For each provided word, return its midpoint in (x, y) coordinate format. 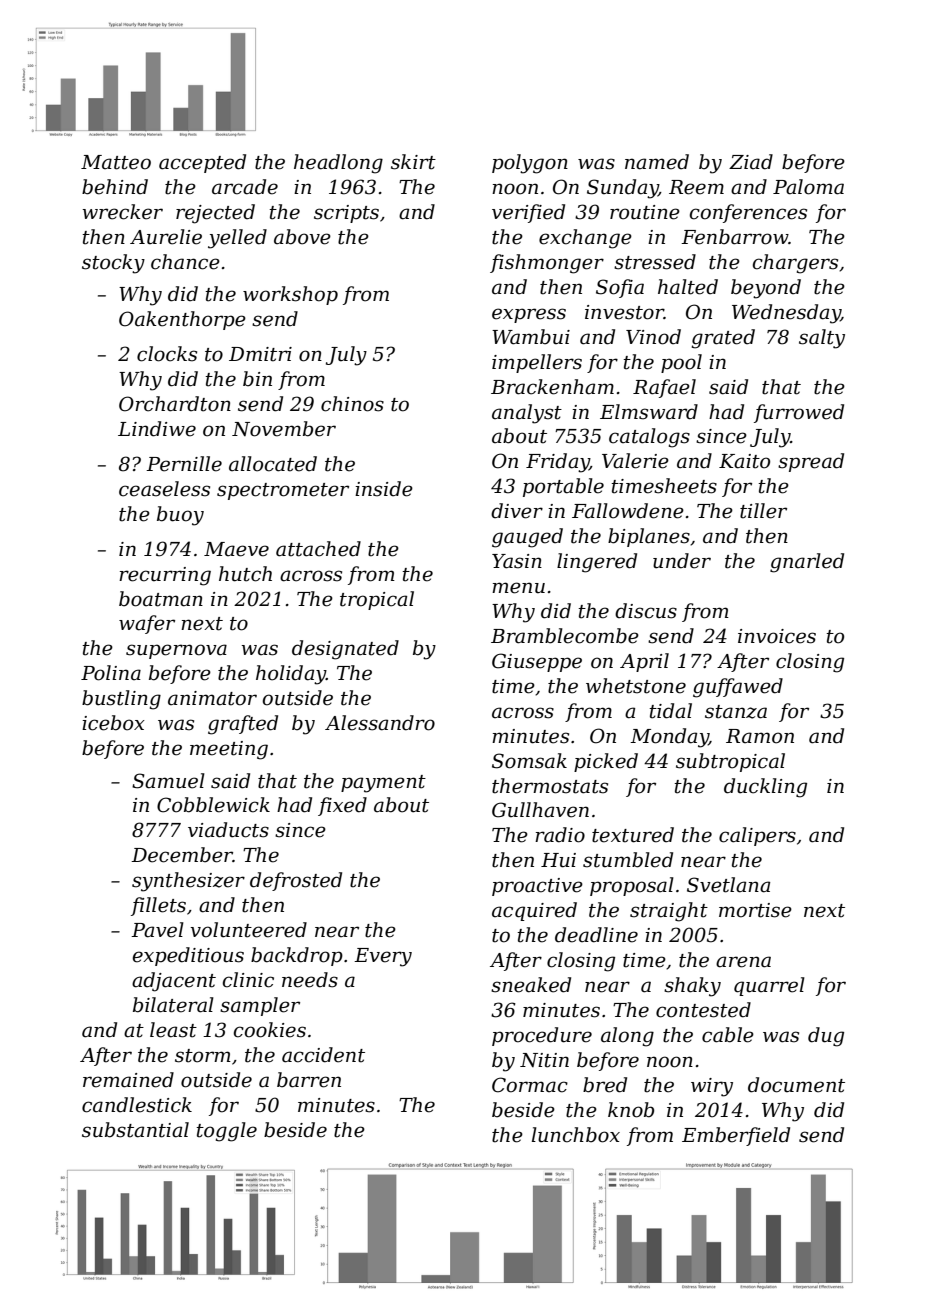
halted (688, 287)
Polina (111, 673)
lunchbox (576, 1135)
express (529, 315)
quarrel (769, 986)
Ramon (760, 736)
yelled (237, 239)
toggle (226, 1132)
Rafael (664, 388)
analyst (527, 414)
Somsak (529, 761)
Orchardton (175, 404)
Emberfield (736, 1136)
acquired (534, 911)
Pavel (157, 930)
